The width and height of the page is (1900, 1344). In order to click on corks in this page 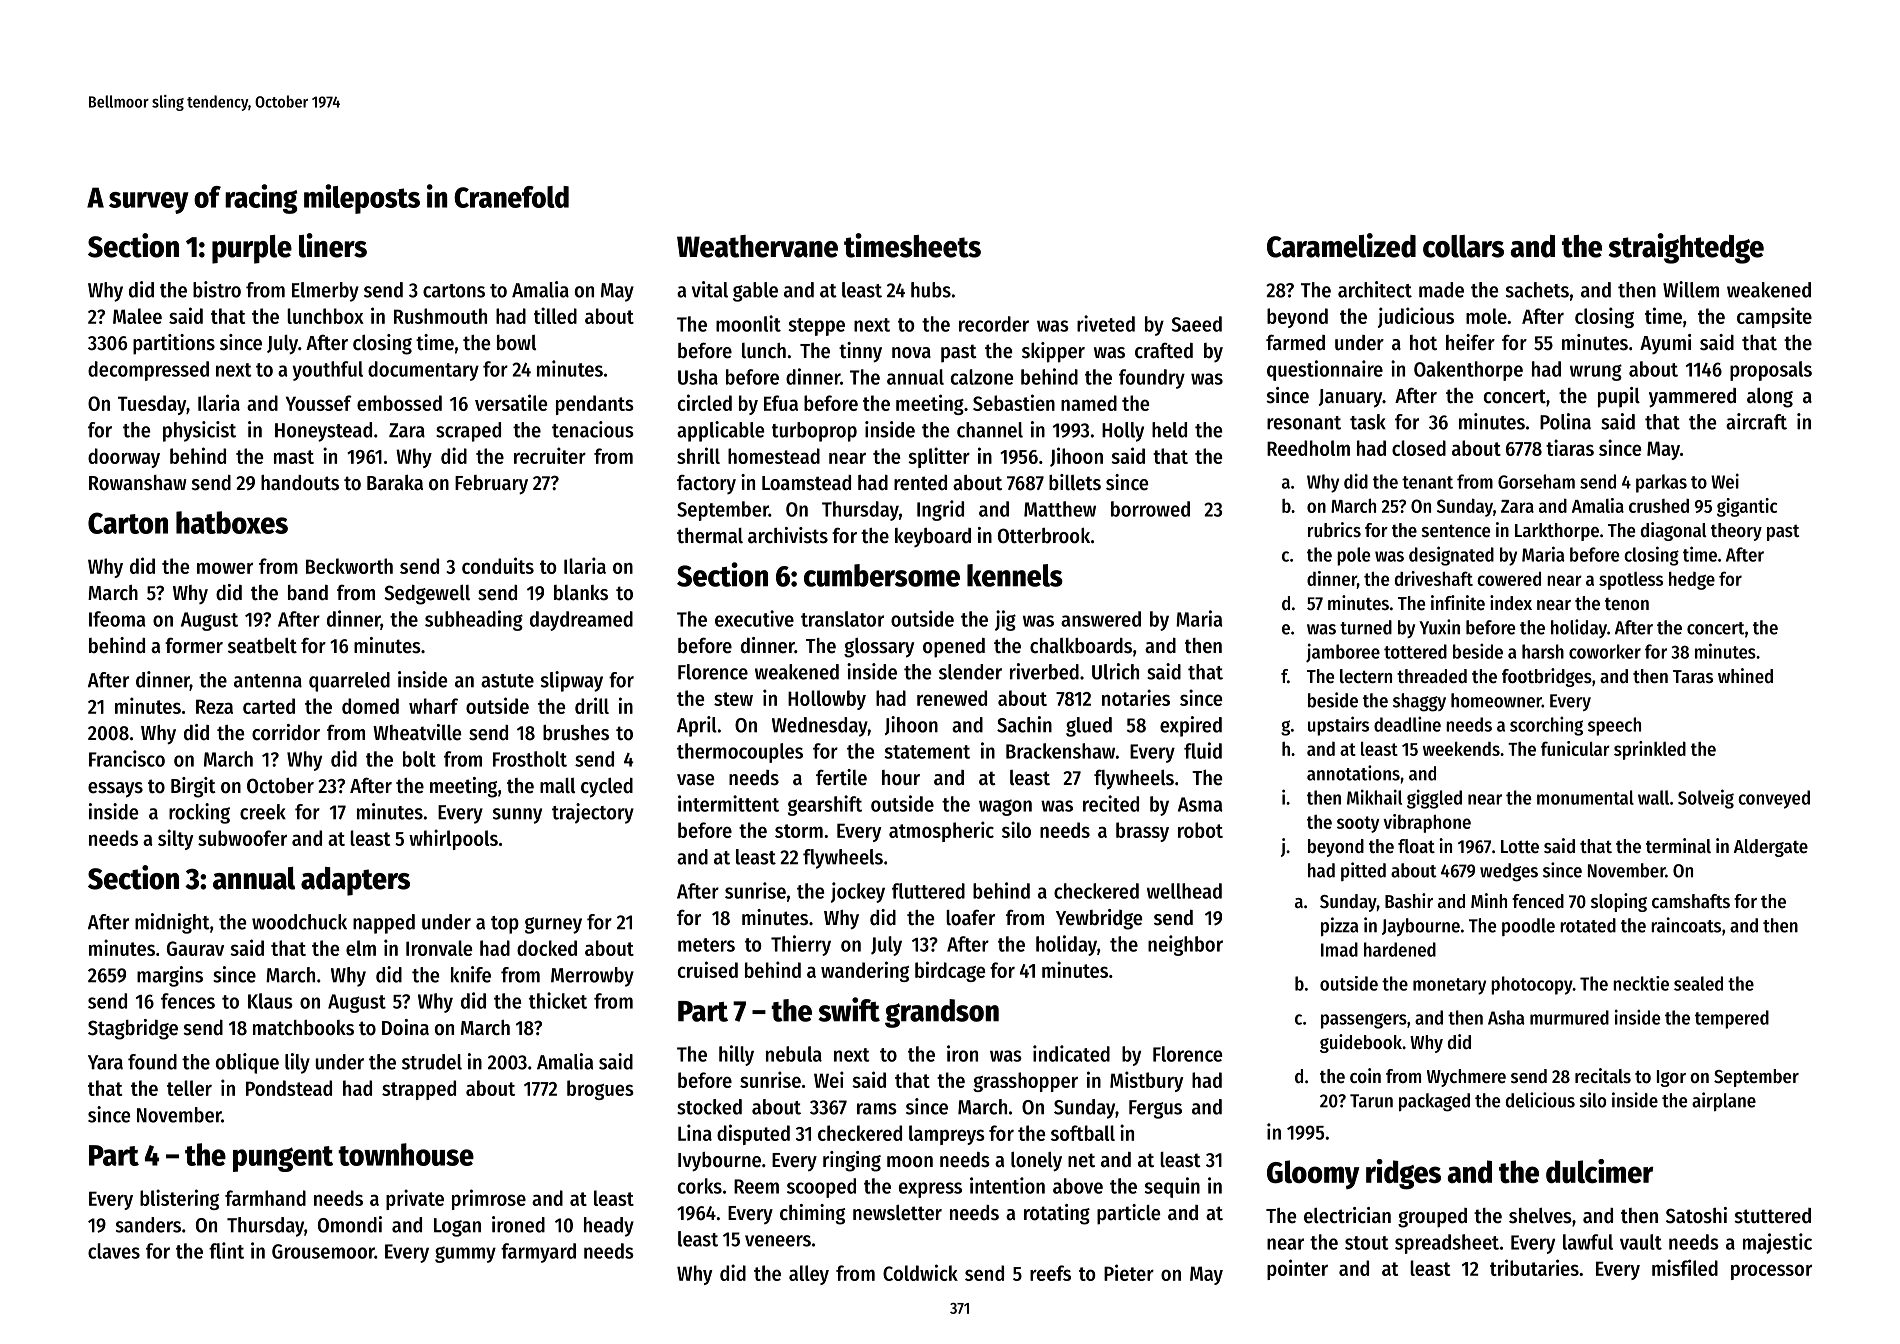, I will do `click(700, 1186)`.
